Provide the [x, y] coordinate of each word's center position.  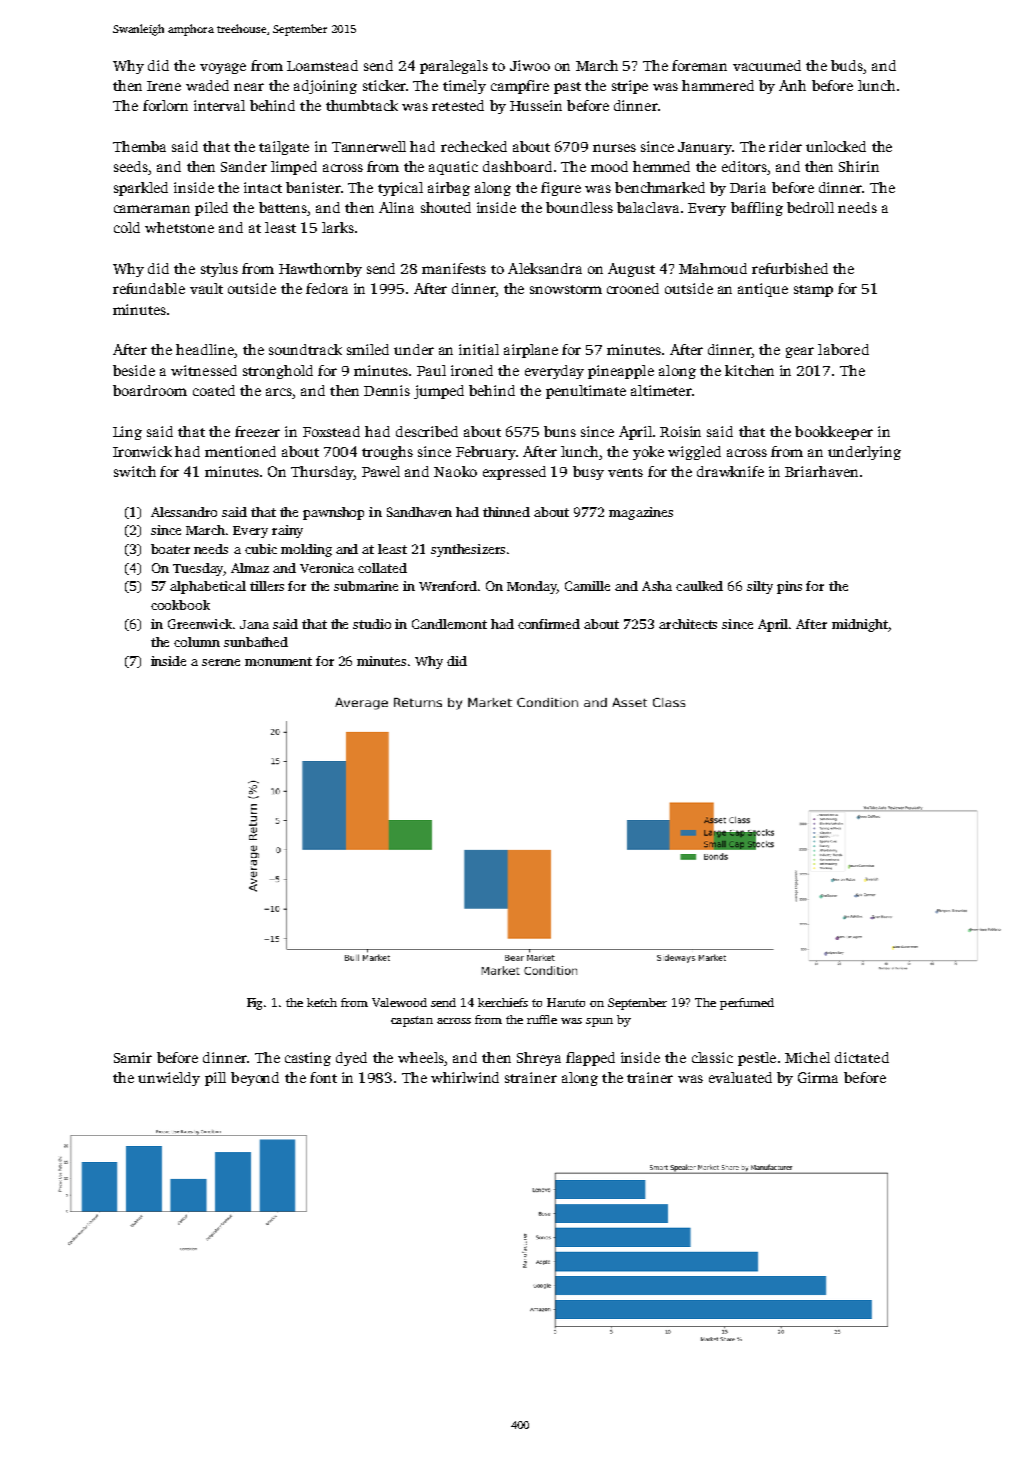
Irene [164, 86]
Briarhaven [821, 471]
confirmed [549, 624]
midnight [860, 625]
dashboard [517, 166]
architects [688, 624]
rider [785, 146]
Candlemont [449, 624]
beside [134, 370]
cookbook [180, 605]
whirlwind [465, 1077]
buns [560, 431]
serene [221, 662]
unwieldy [169, 1079]
